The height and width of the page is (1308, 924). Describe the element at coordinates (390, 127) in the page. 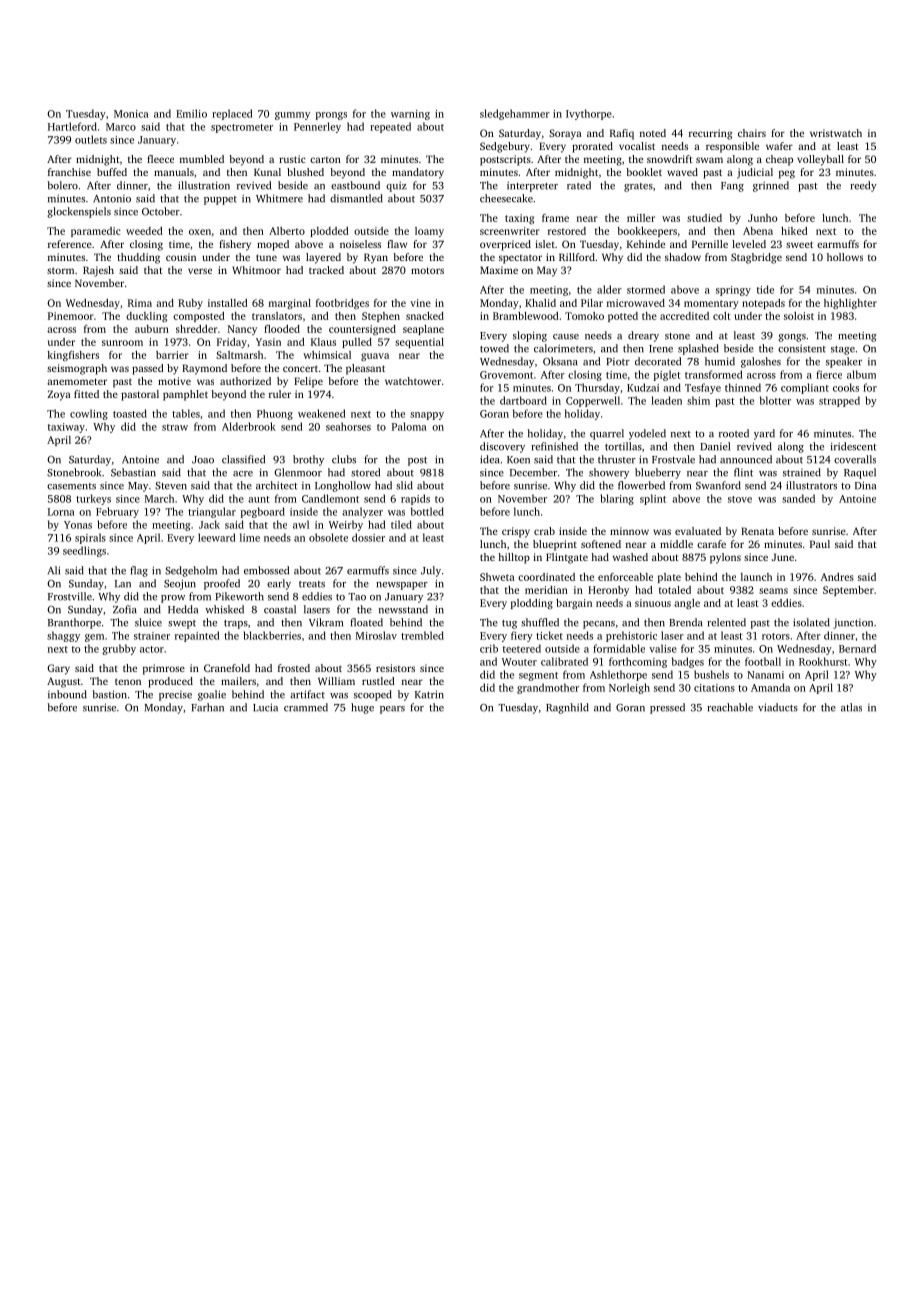

I see `repeated` at that location.
